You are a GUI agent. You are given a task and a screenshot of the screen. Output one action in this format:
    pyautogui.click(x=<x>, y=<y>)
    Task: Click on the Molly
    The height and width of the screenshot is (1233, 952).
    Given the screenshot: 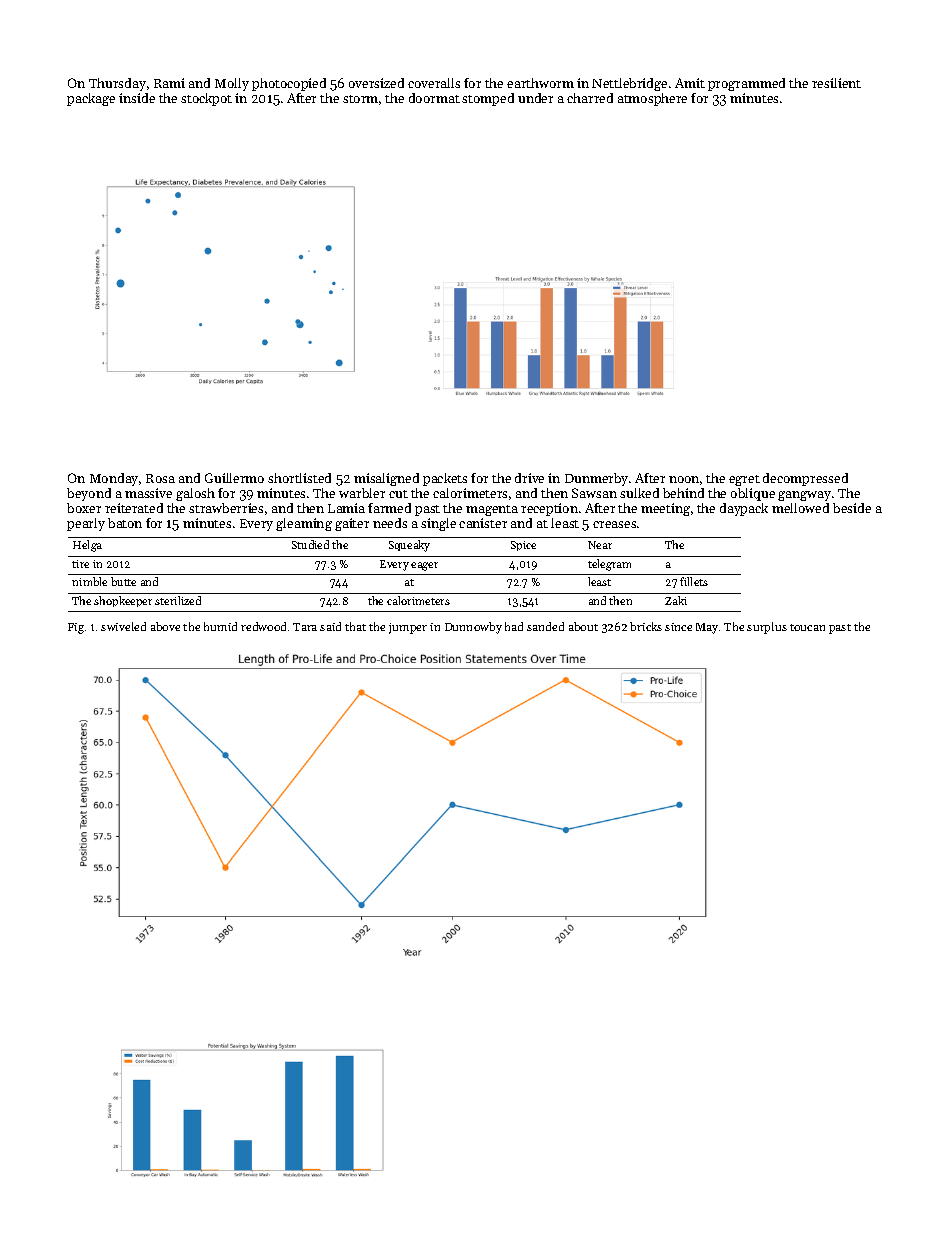 What is the action you would take?
    pyautogui.click(x=232, y=84)
